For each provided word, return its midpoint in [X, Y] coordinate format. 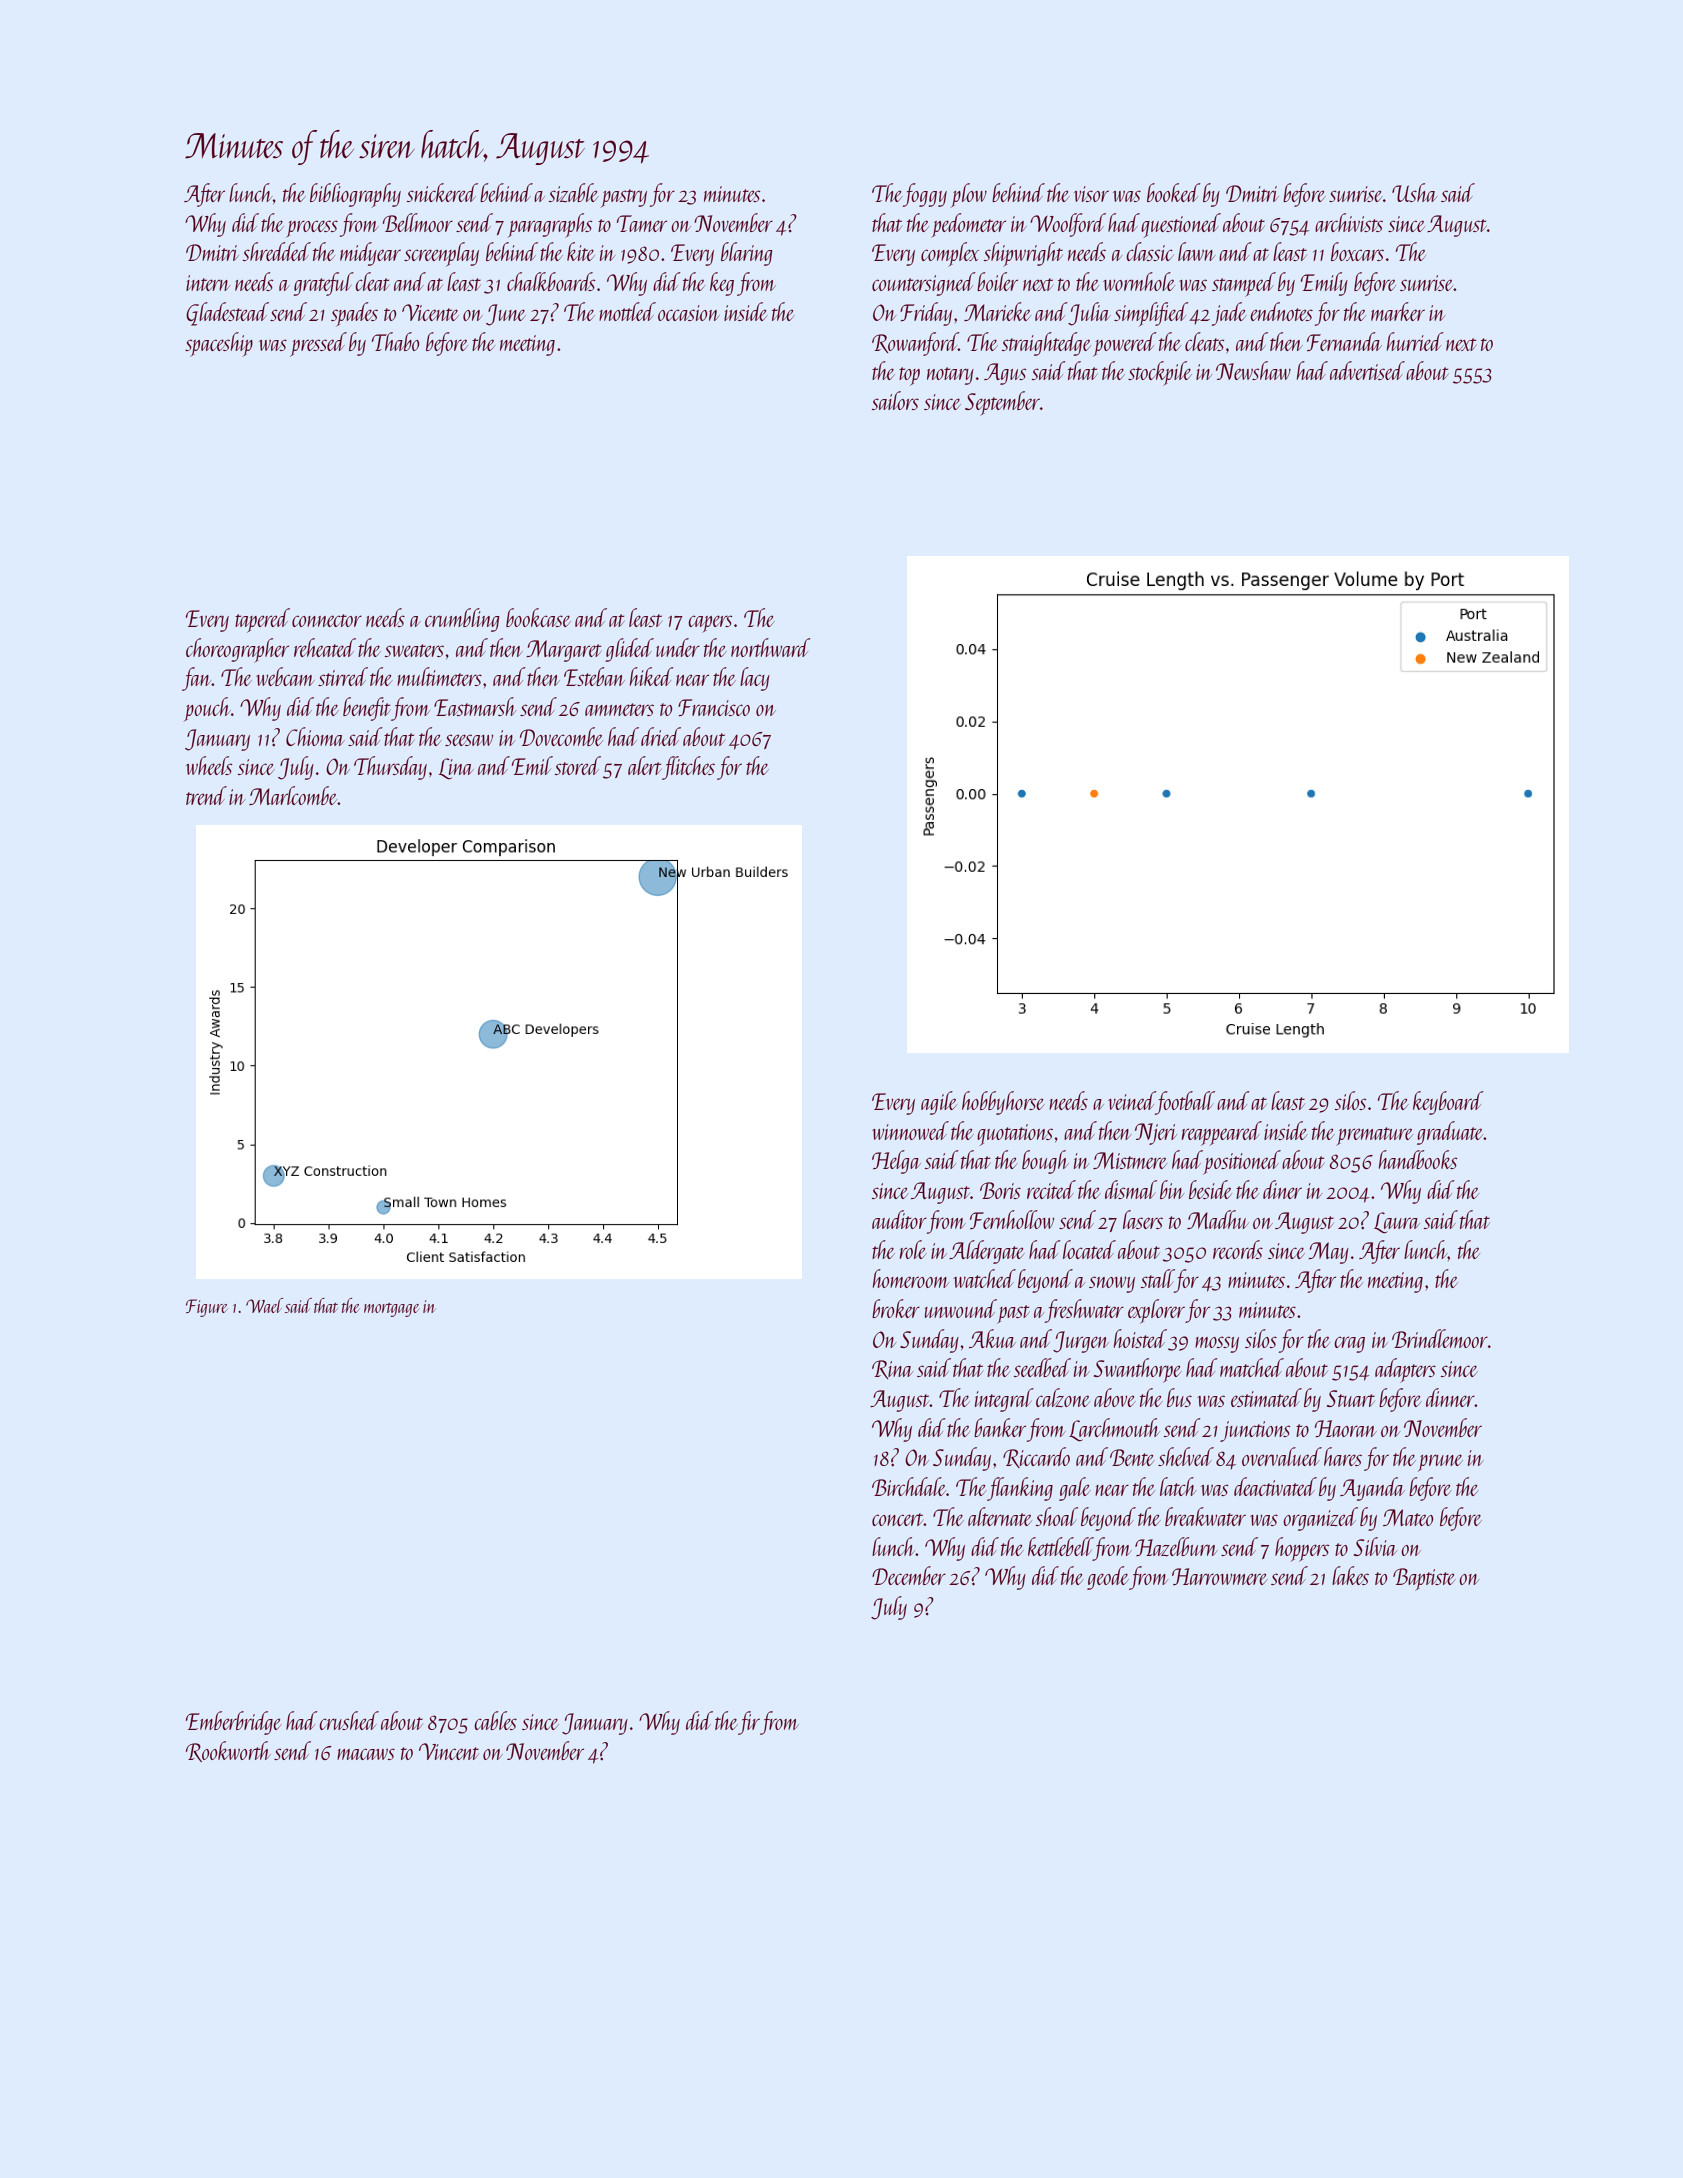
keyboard [1448, 1103]
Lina [456, 769]
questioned [1181, 225]
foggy [925, 195]
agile [939, 1103]
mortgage [391, 1310]
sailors [895, 400]
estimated [1266, 1397]
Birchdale [909, 1486]
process [312, 229]
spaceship [219, 344]
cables [495, 1720]
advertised [1367, 370]
